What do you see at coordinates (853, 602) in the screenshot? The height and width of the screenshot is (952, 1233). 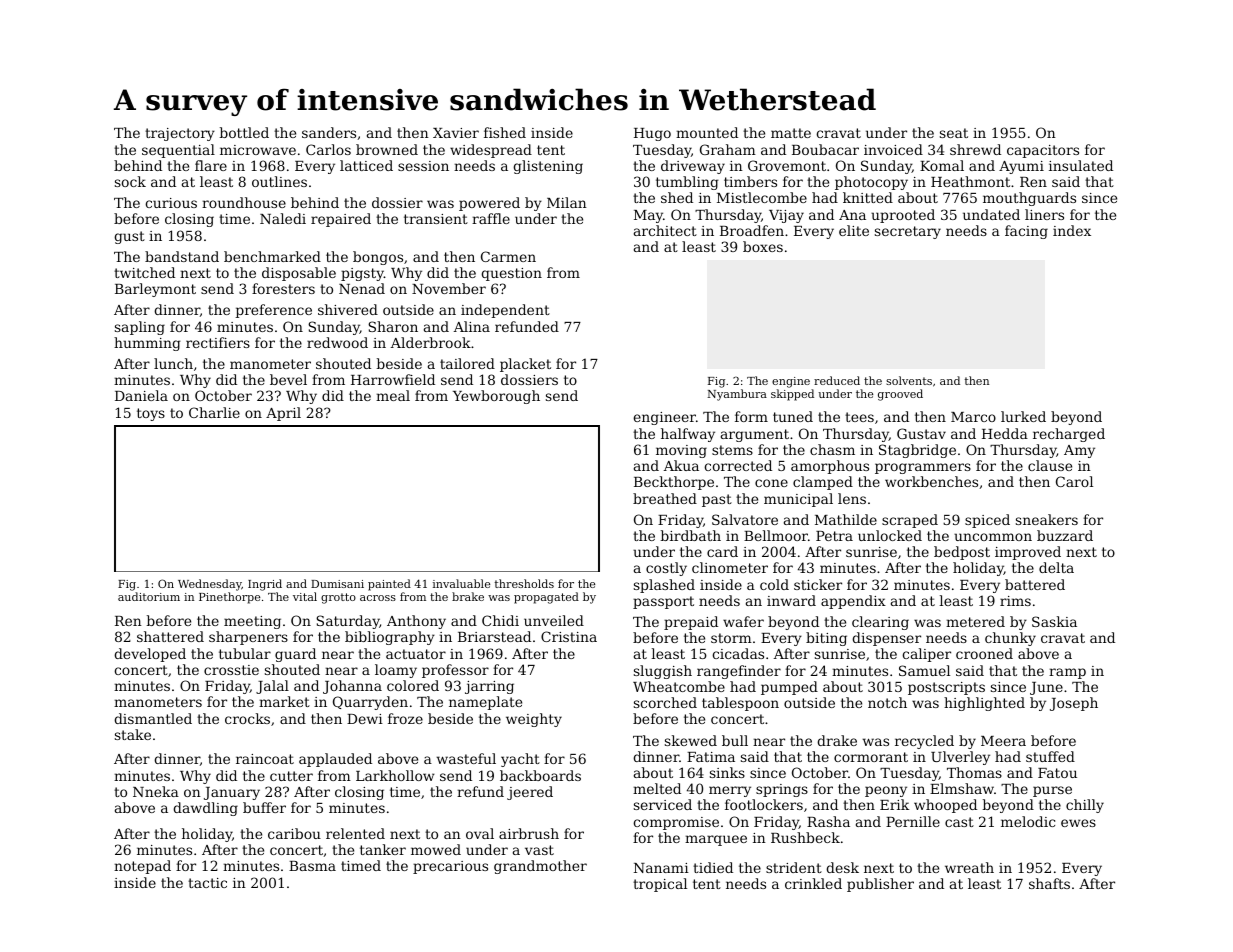 I see `appendix` at bounding box center [853, 602].
